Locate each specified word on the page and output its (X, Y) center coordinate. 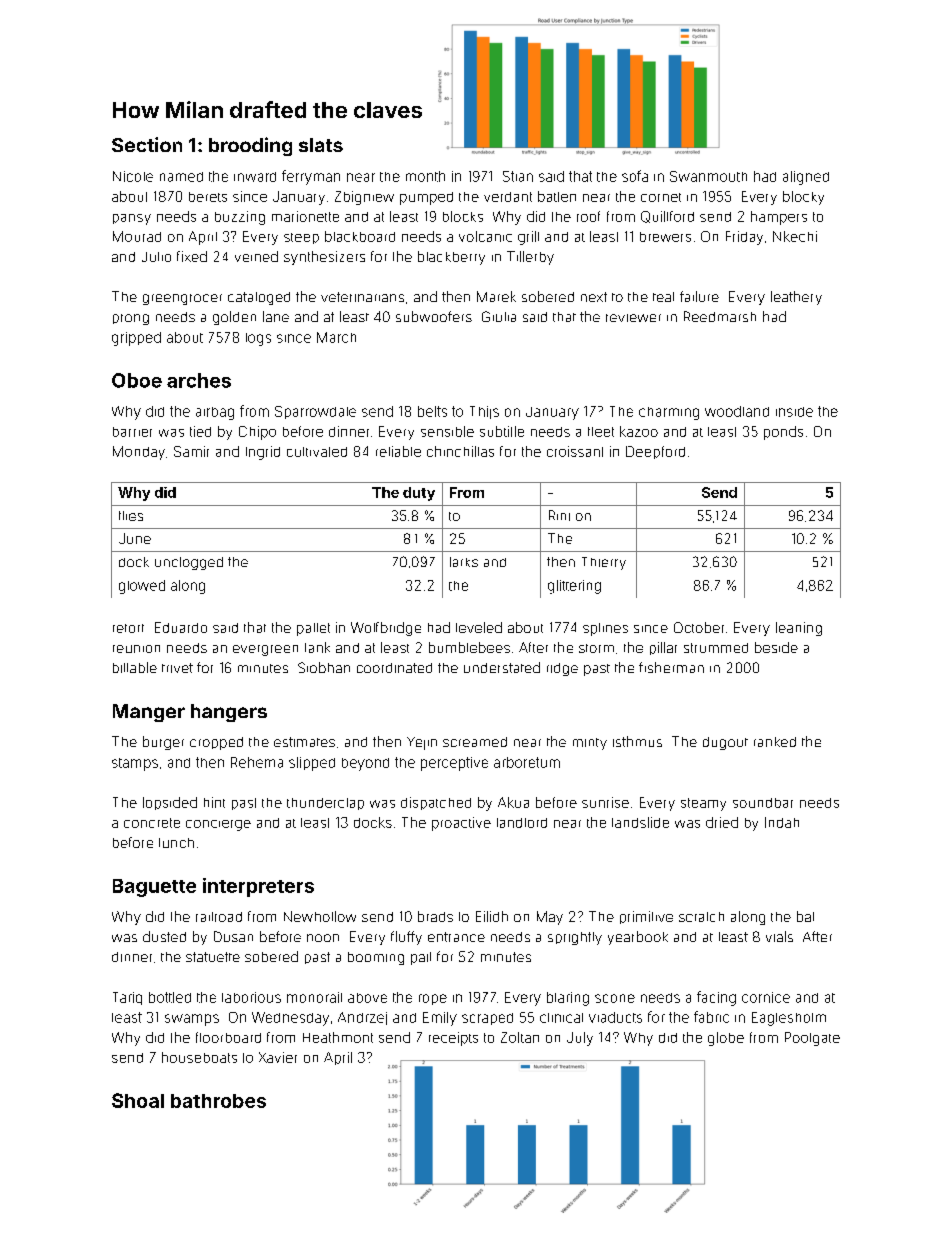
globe (726, 1039)
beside (776, 647)
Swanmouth (708, 176)
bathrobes (218, 1101)
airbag (215, 413)
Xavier (278, 1057)
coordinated (394, 668)
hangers (229, 713)
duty (419, 494)
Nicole (133, 176)
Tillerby (530, 258)
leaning (799, 629)
